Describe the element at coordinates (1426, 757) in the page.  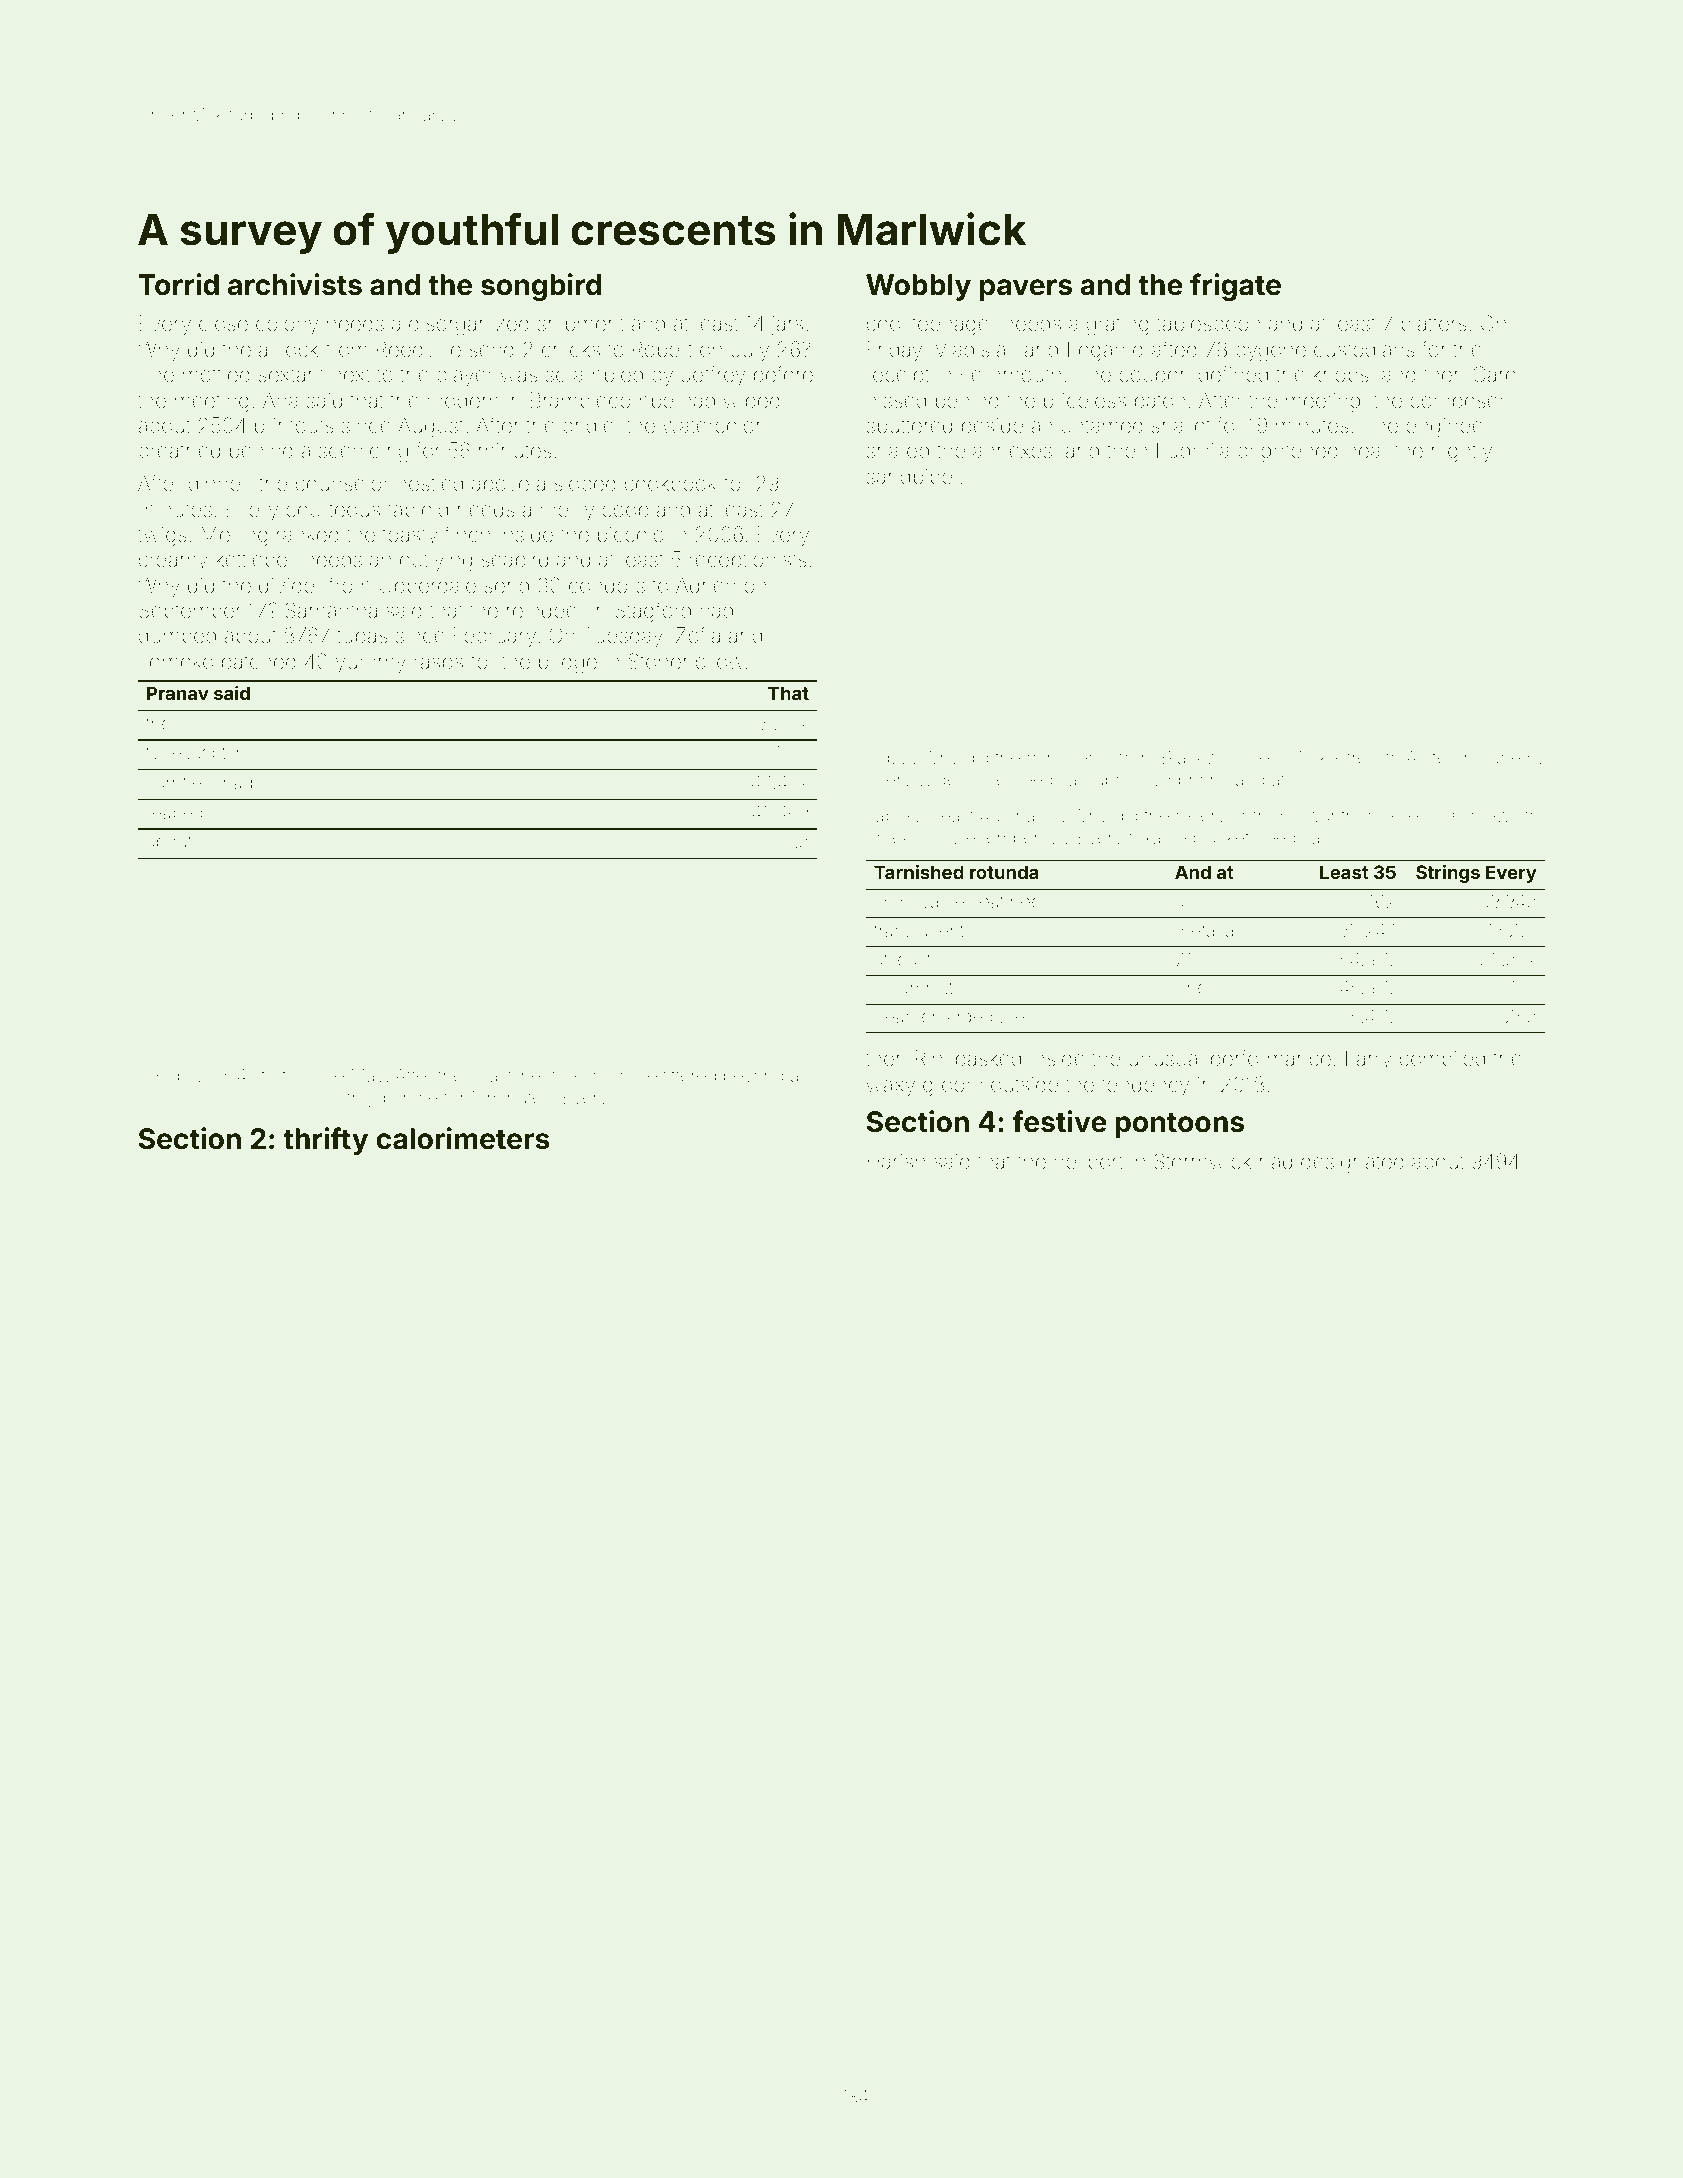
I see `Aoife` at that location.
